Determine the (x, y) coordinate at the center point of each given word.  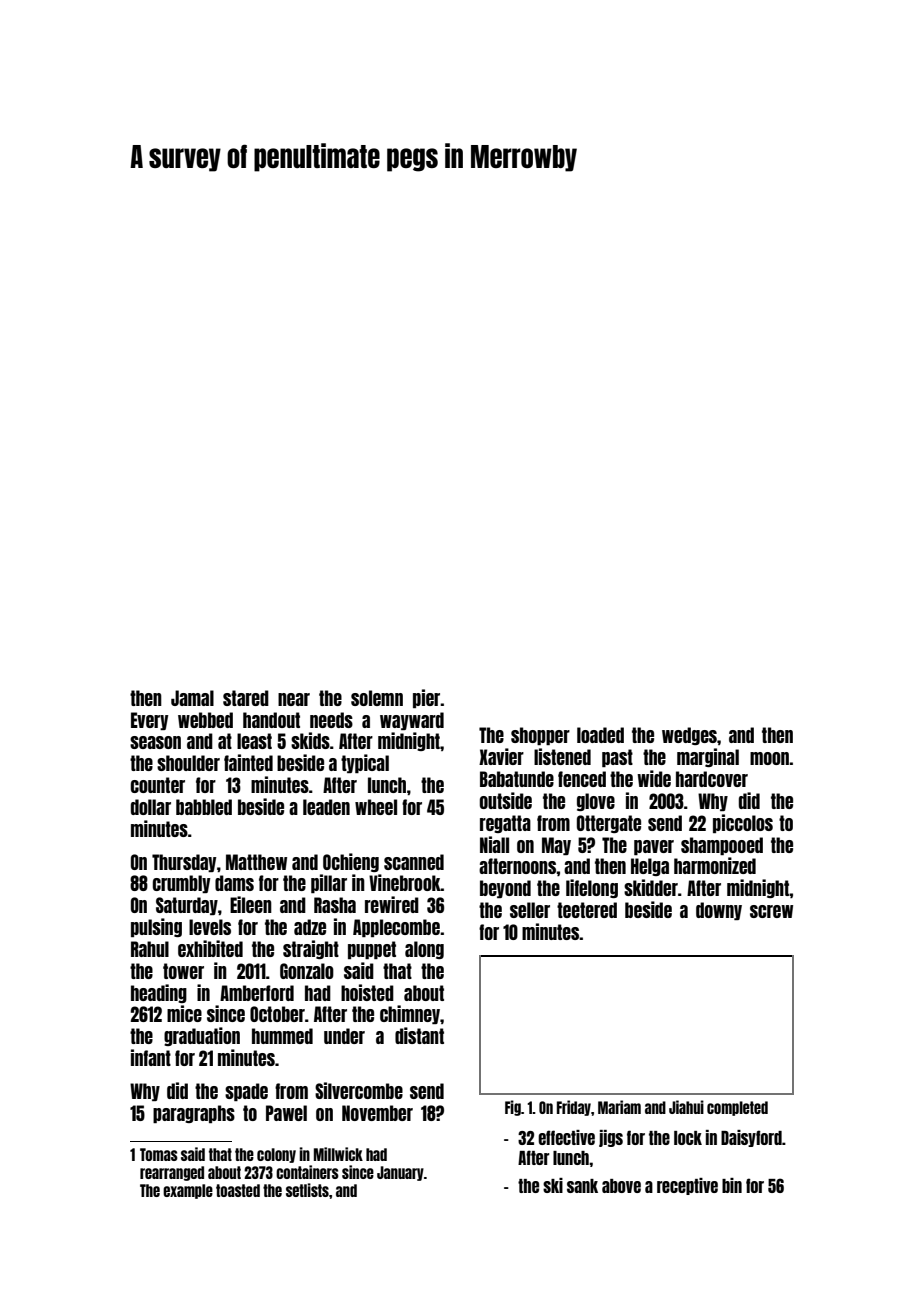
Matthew (256, 862)
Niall (494, 844)
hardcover (712, 779)
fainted (248, 762)
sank (582, 1186)
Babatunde (517, 779)
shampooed (722, 846)
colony (276, 1155)
